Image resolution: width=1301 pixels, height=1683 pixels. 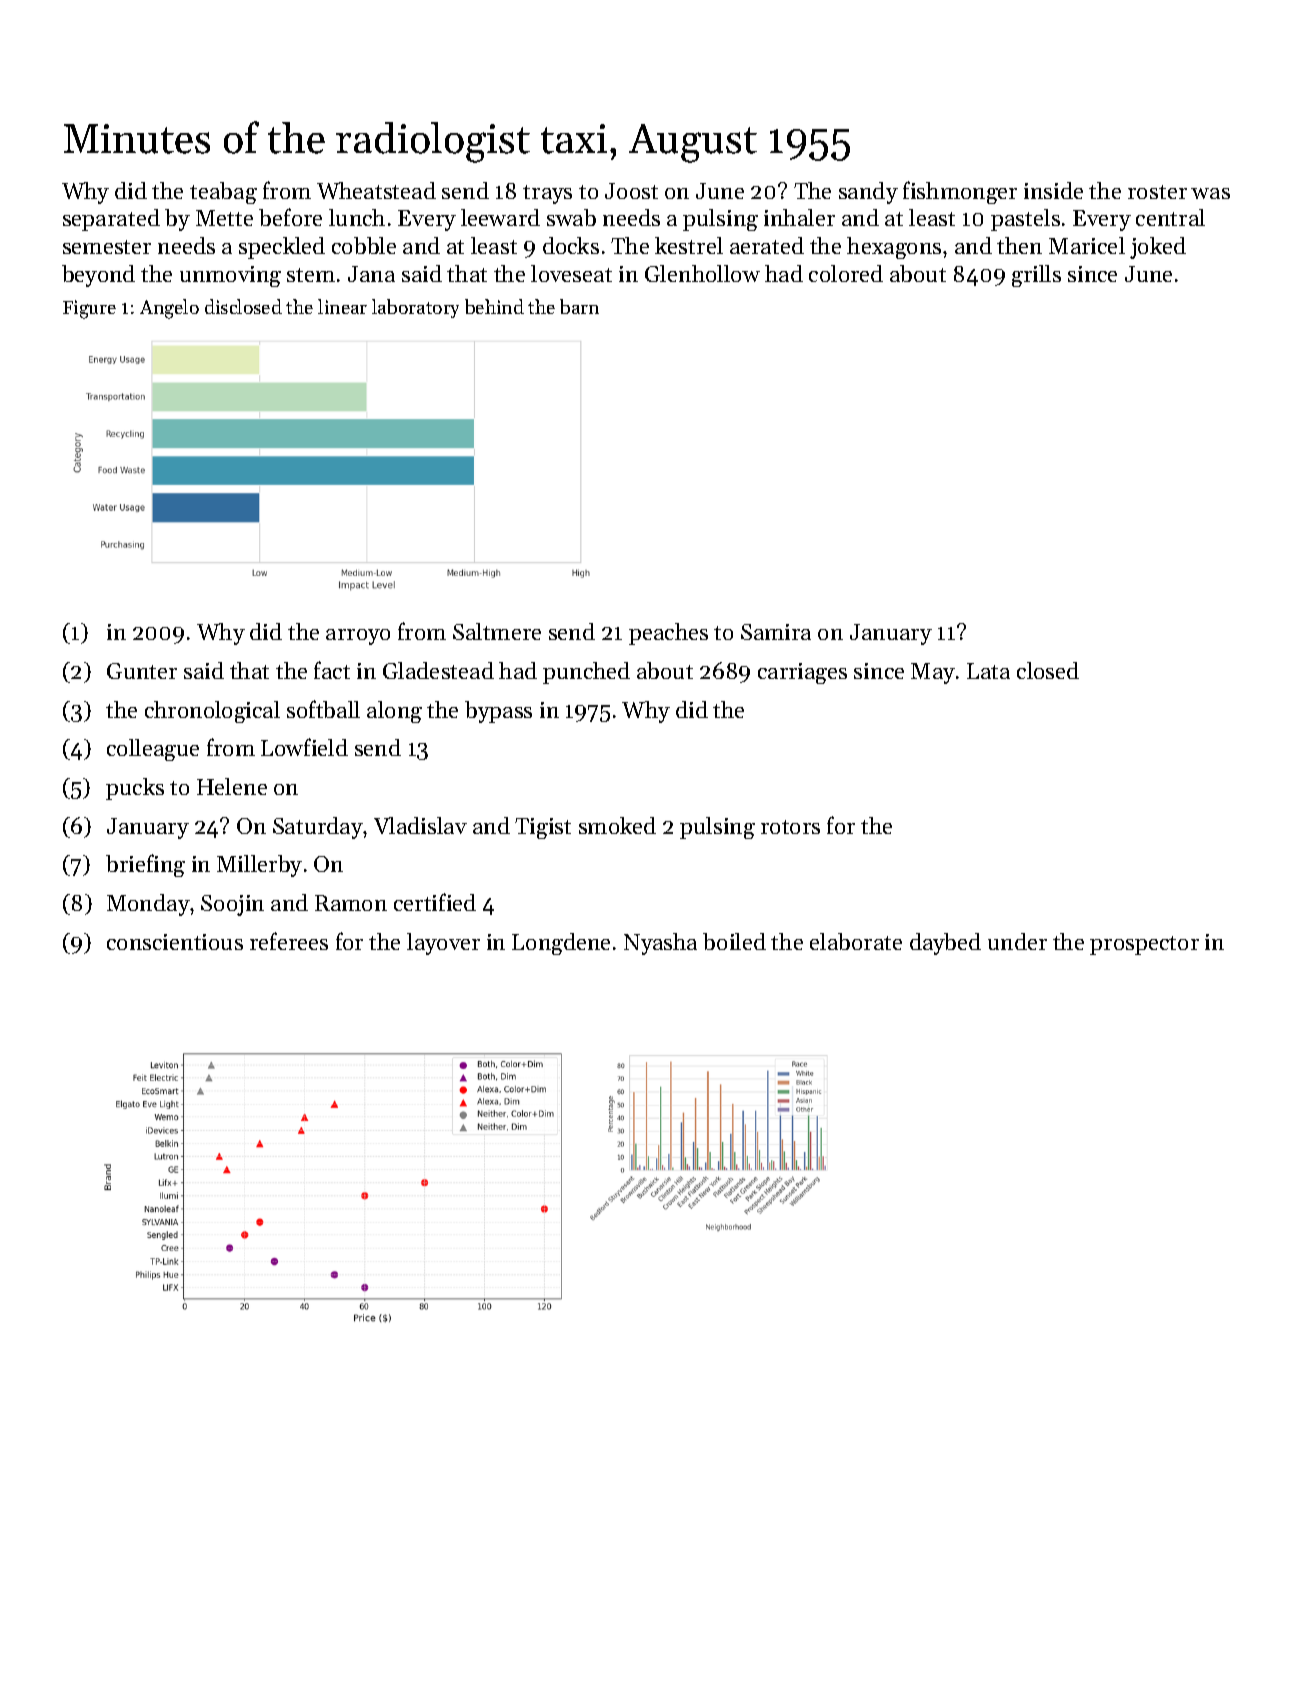 I want to click on Saltmere, so click(x=497, y=631).
